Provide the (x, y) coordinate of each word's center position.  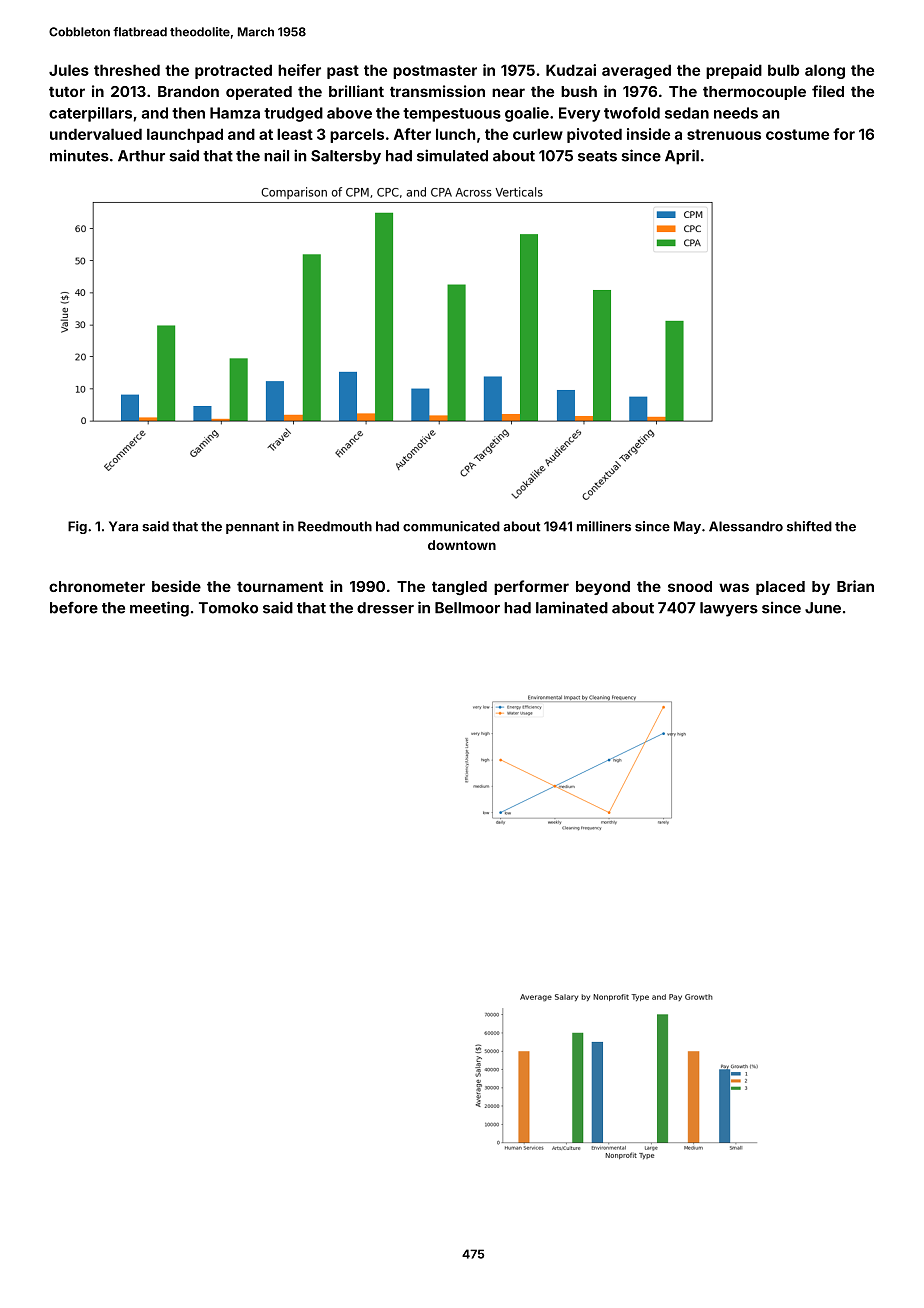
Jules (69, 70)
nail (276, 155)
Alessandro (746, 526)
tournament (280, 587)
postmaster (435, 72)
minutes (79, 155)
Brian (855, 586)
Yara (123, 526)
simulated (452, 155)
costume (797, 134)
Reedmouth (335, 526)
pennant (252, 528)
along (825, 71)
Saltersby (346, 157)
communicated (451, 526)
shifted (809, 526)
